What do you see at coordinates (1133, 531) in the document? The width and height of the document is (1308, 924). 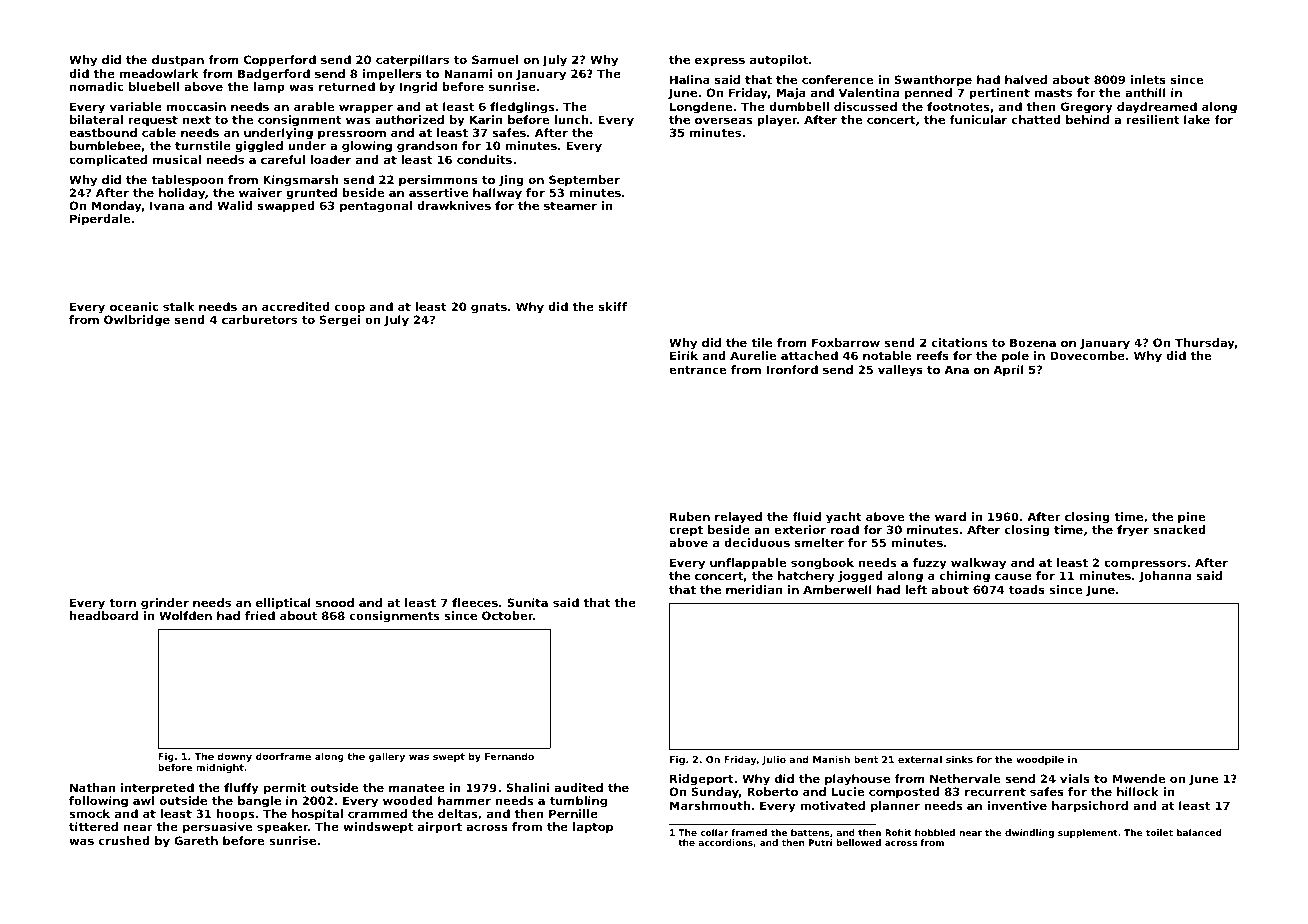 I see `fryer` at bounding box center [1133, 531].
